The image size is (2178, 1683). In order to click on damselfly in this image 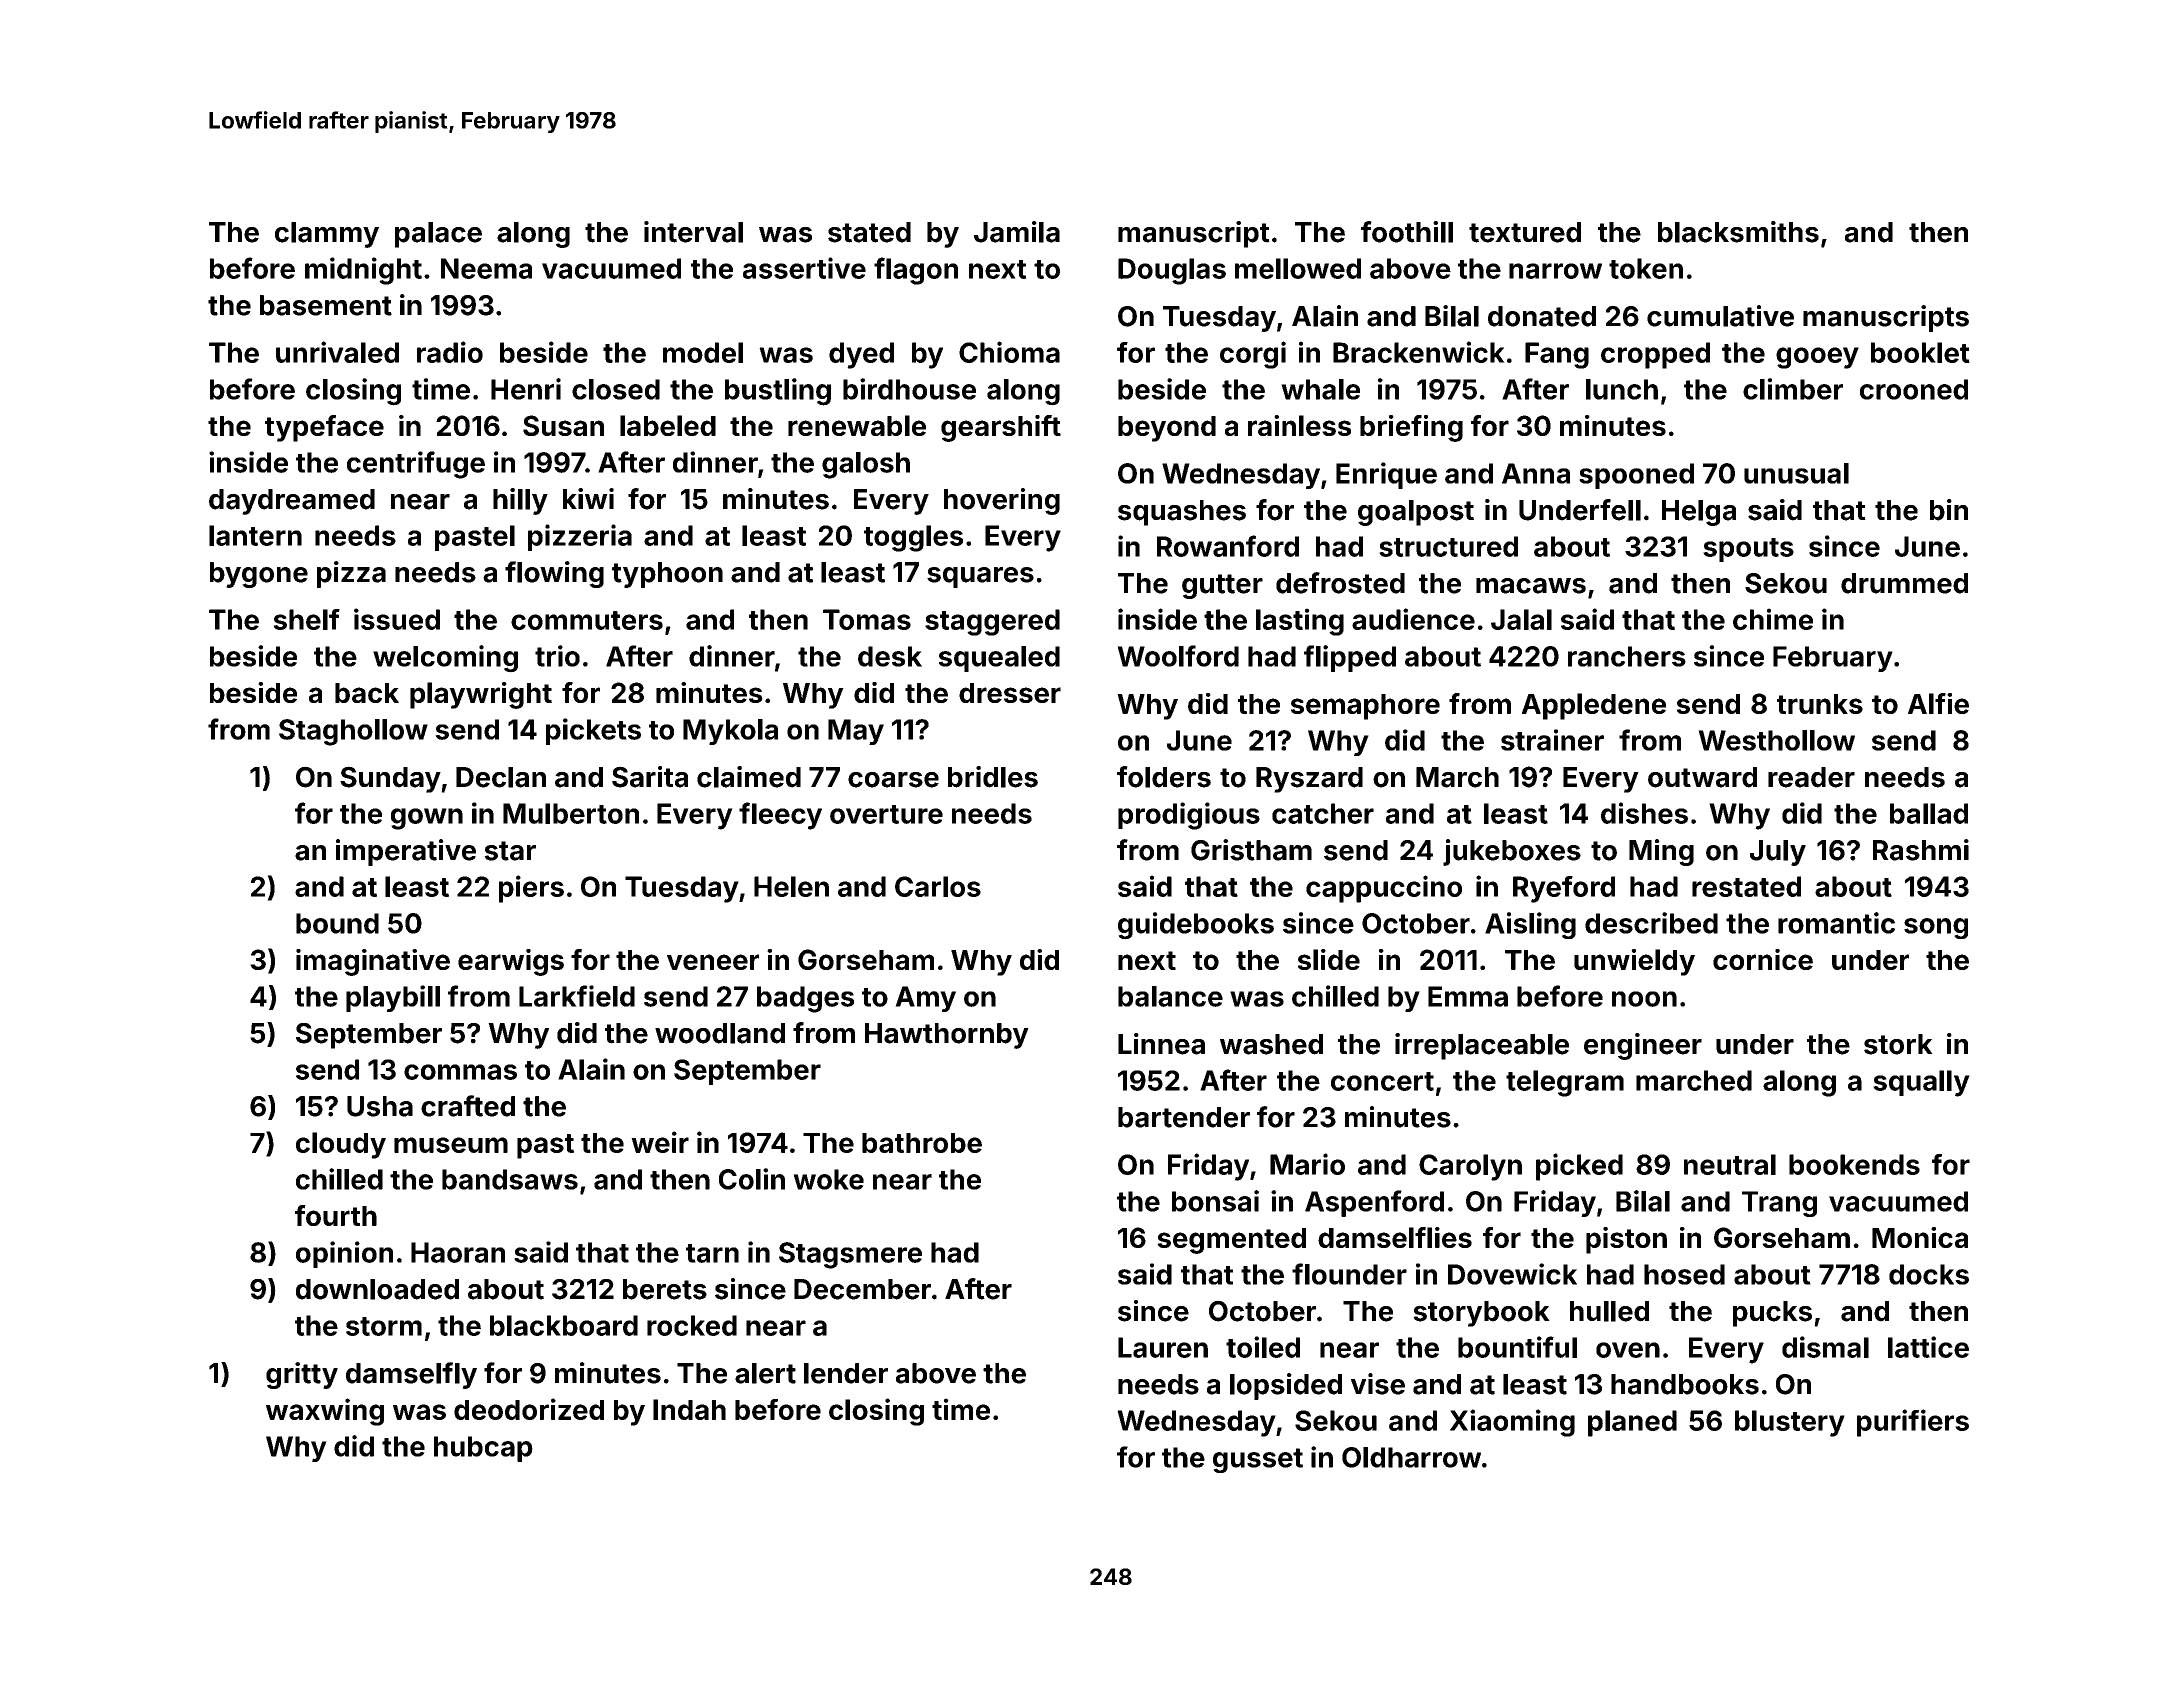, I will do `click(411, 1375)`.
